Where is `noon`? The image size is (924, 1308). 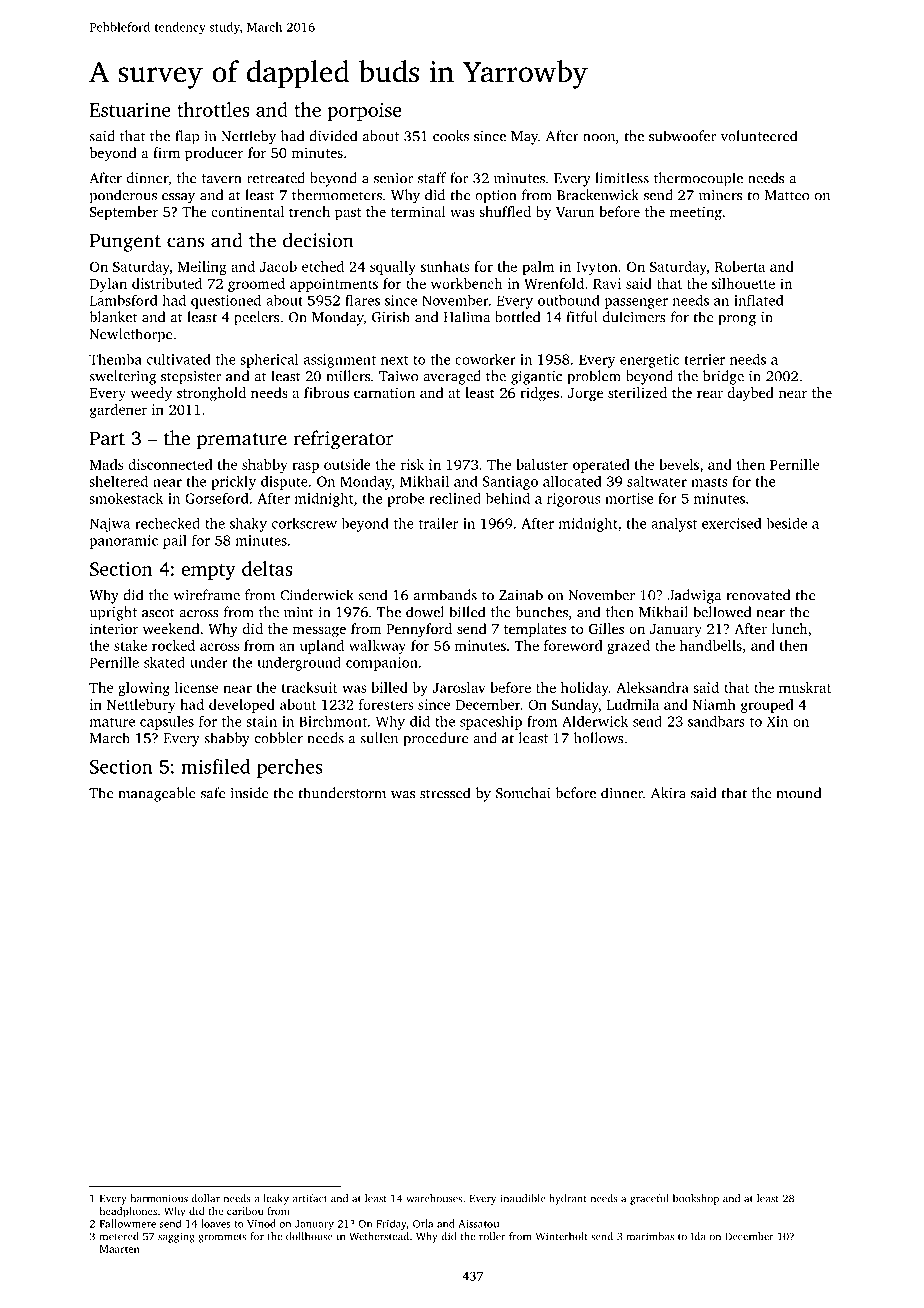
noon is located at coordinates (599, 138).
